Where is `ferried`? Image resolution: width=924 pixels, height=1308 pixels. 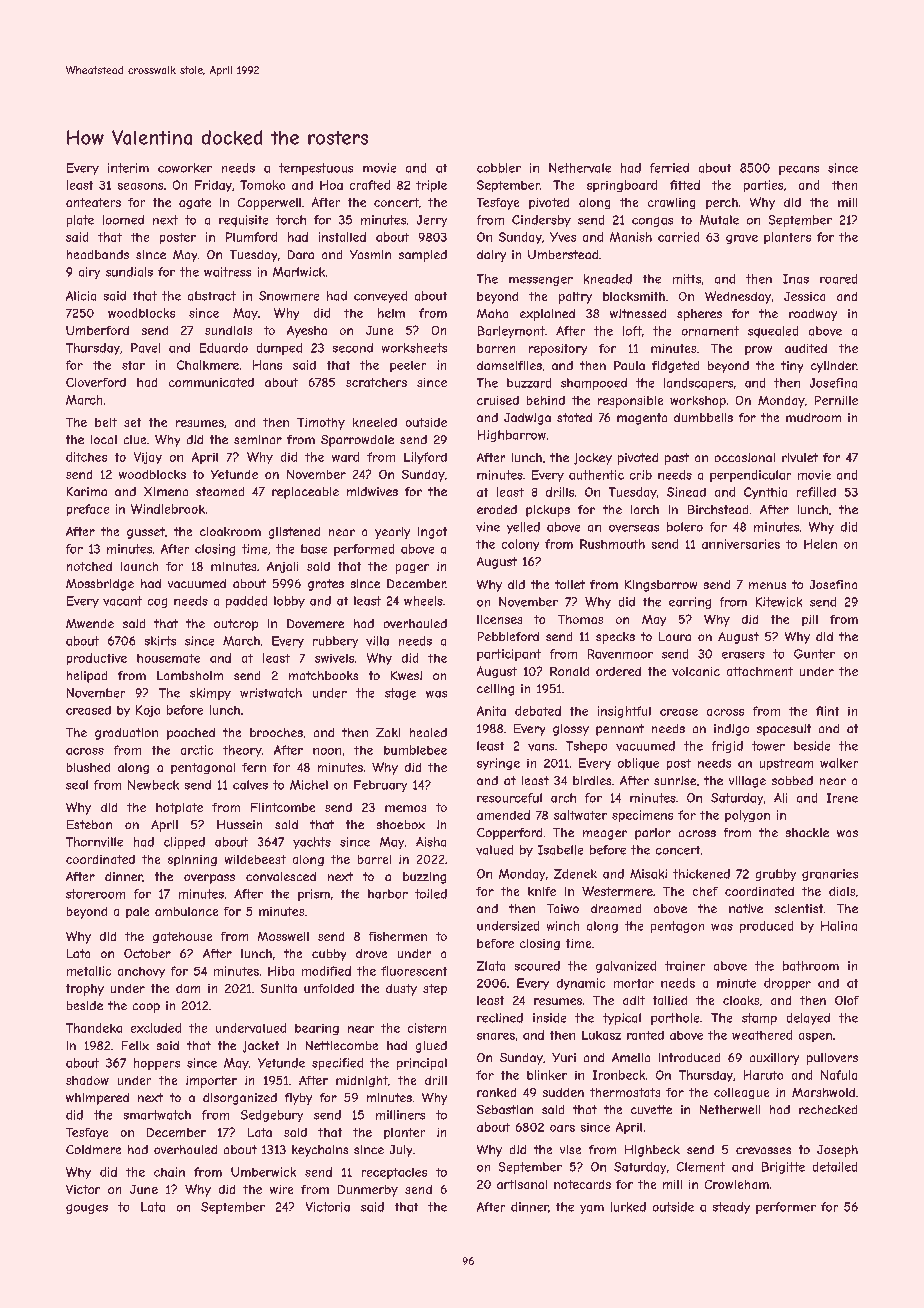 ferried is located at coordinates (669, 168).
